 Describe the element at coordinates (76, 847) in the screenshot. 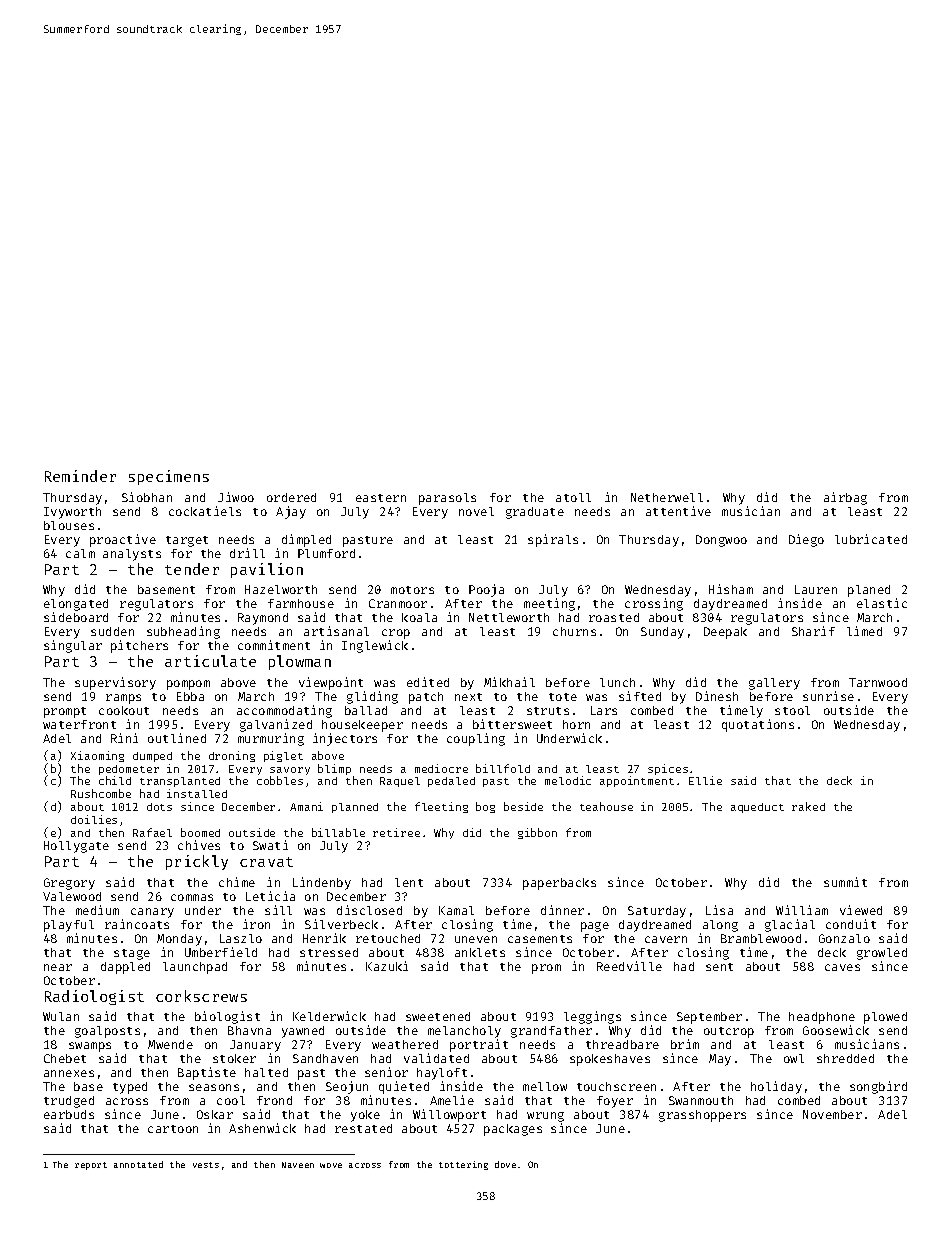

I see `Hollygate` at that location.
